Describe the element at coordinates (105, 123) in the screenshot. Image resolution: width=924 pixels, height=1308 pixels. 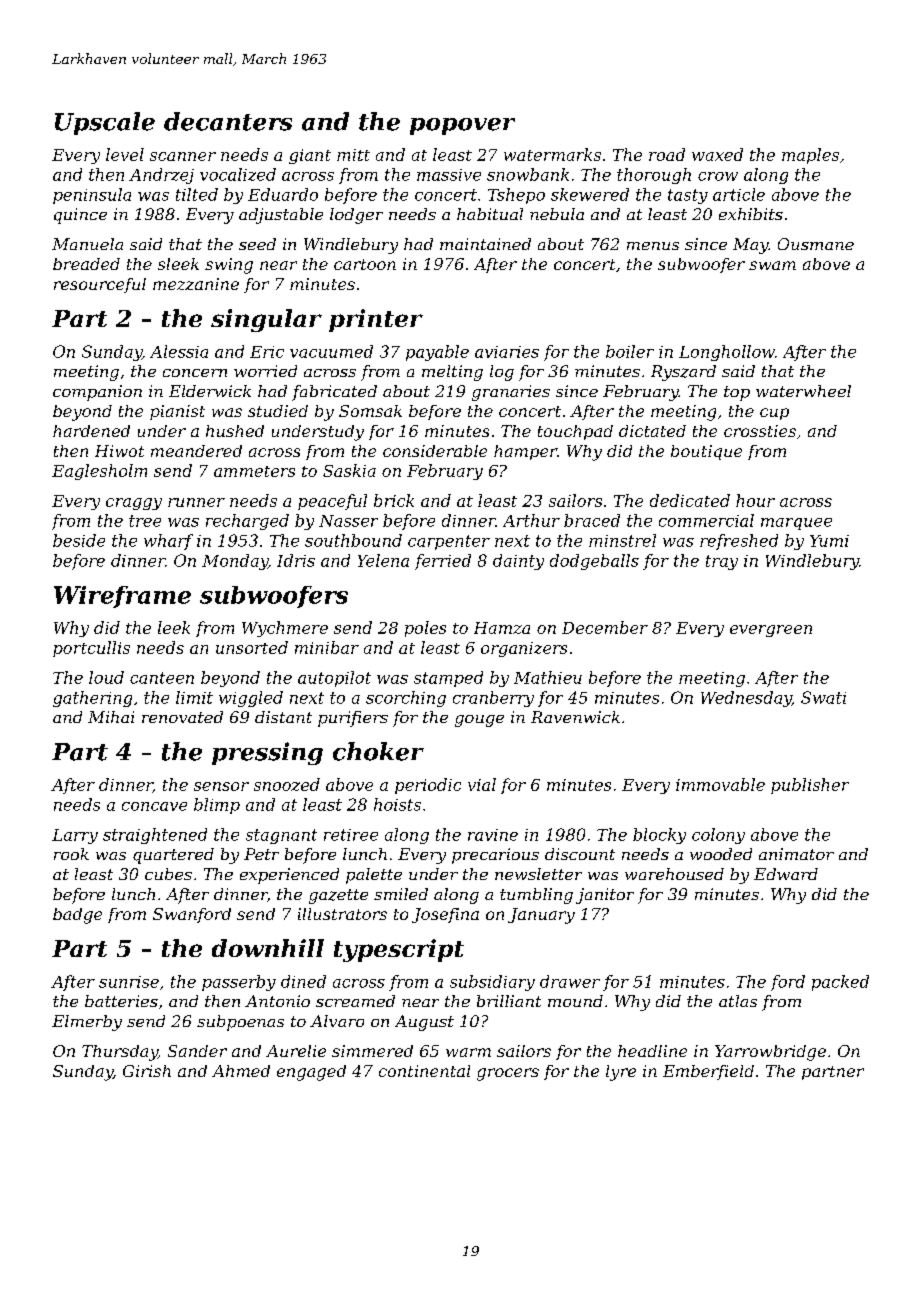
I see `Upscale` at that location.
